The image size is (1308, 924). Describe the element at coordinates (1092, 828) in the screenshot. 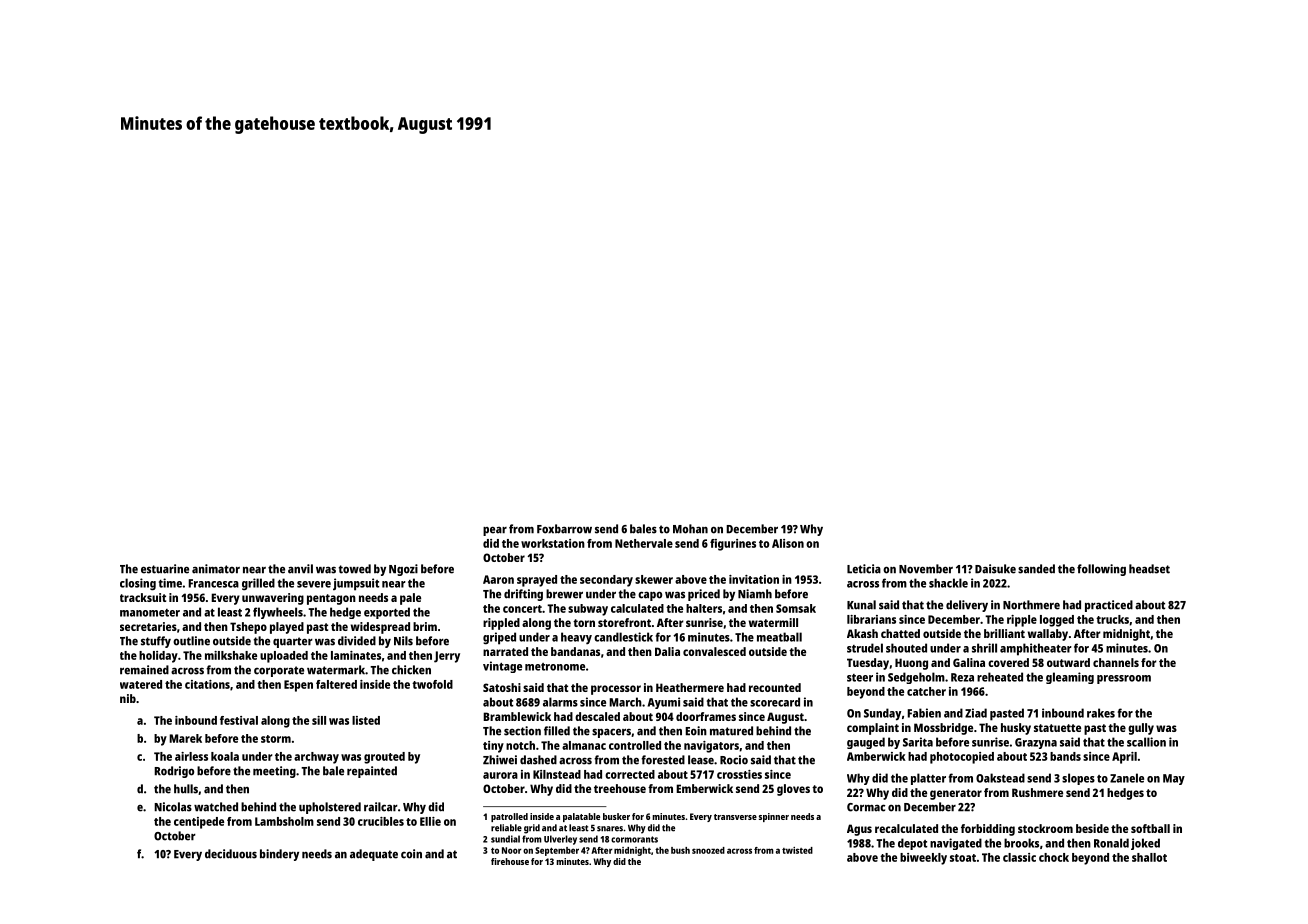

I see `beside` at that location.
